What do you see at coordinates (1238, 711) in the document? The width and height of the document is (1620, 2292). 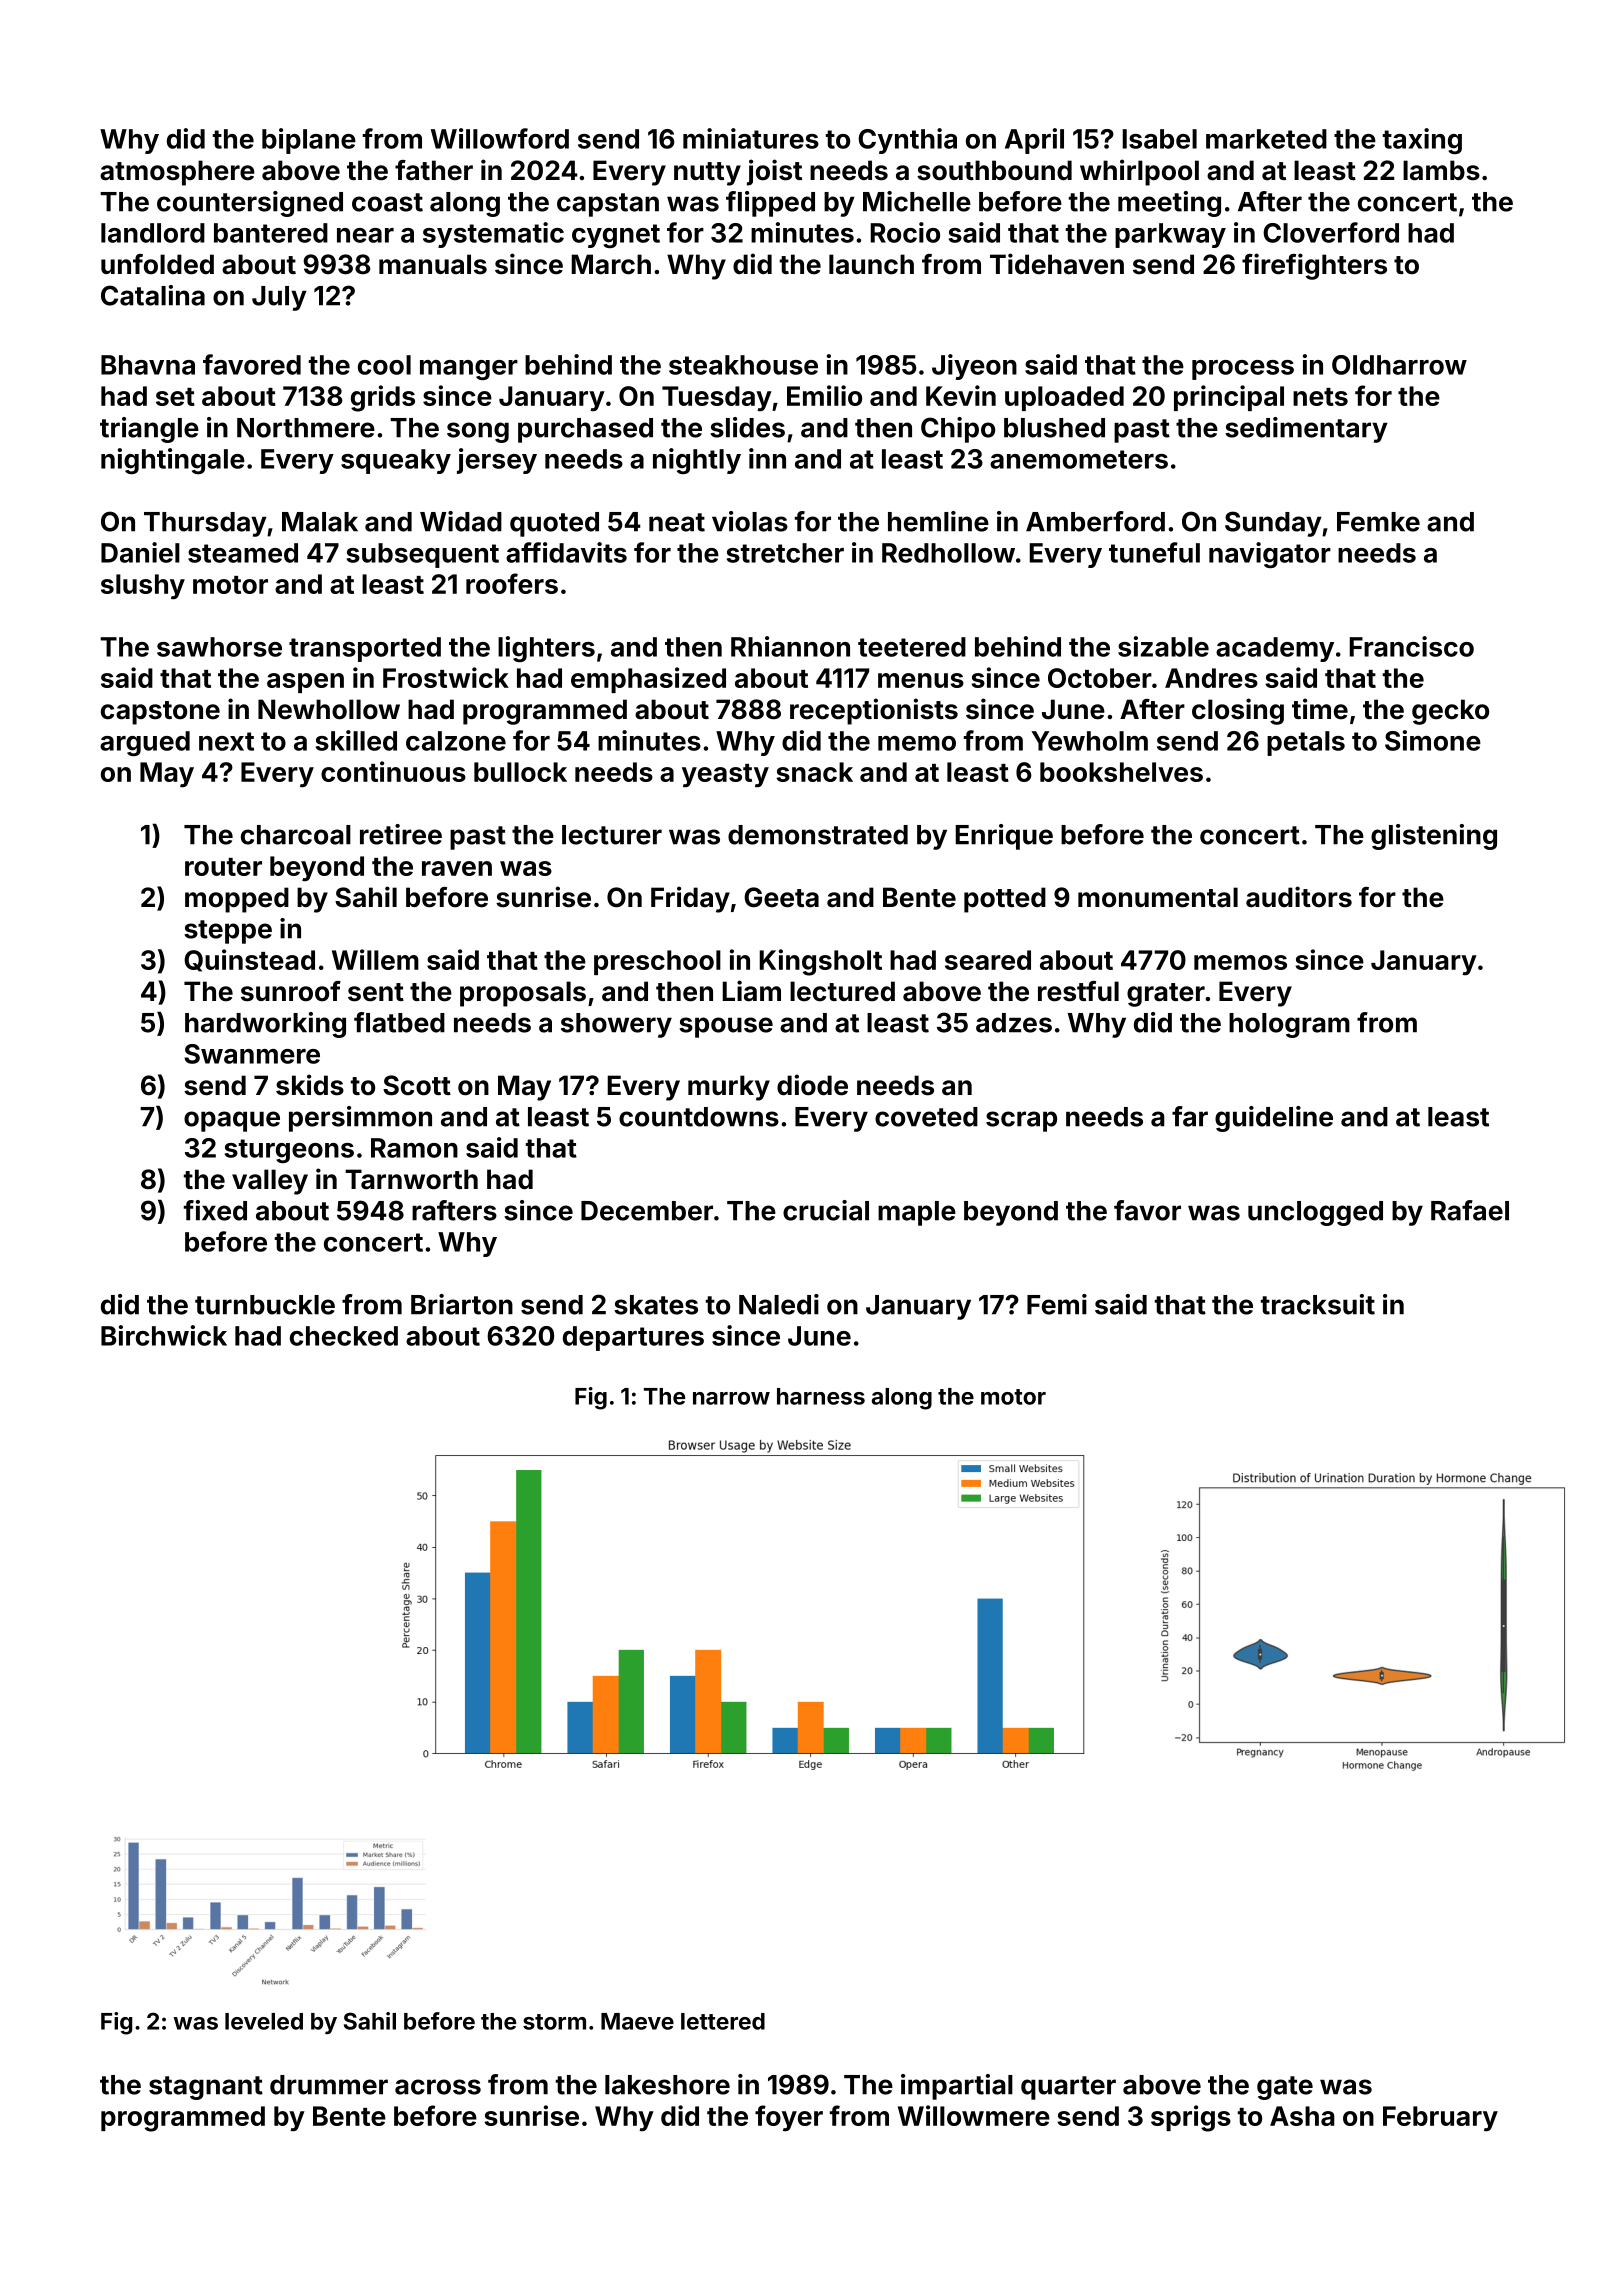 I see `closing` at bounding box center [1238, 711].
